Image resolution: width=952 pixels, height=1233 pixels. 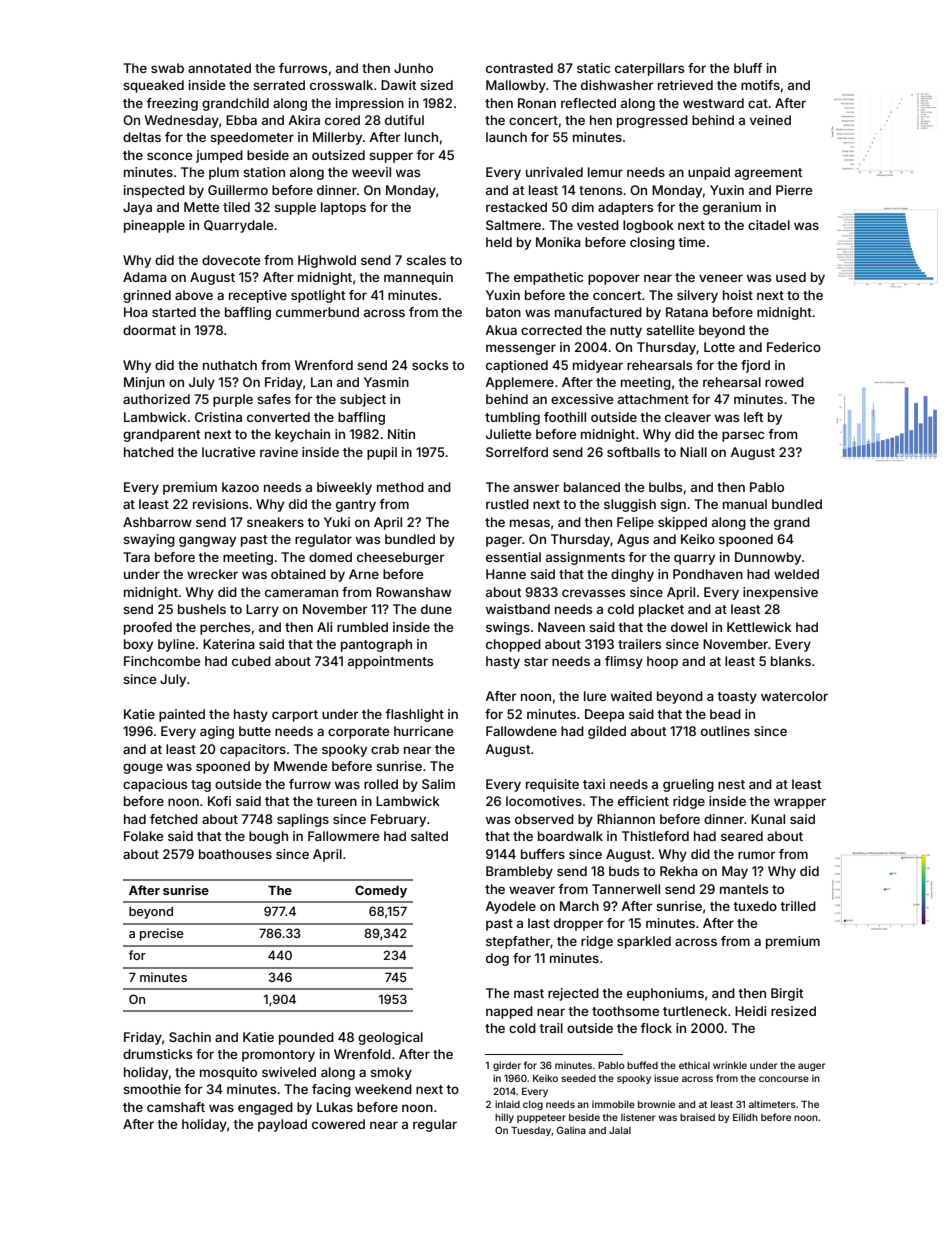 What do you see at coordinates (190, 1037) in the document?
I see `Sachin` at bounding box center [190, 1037].
